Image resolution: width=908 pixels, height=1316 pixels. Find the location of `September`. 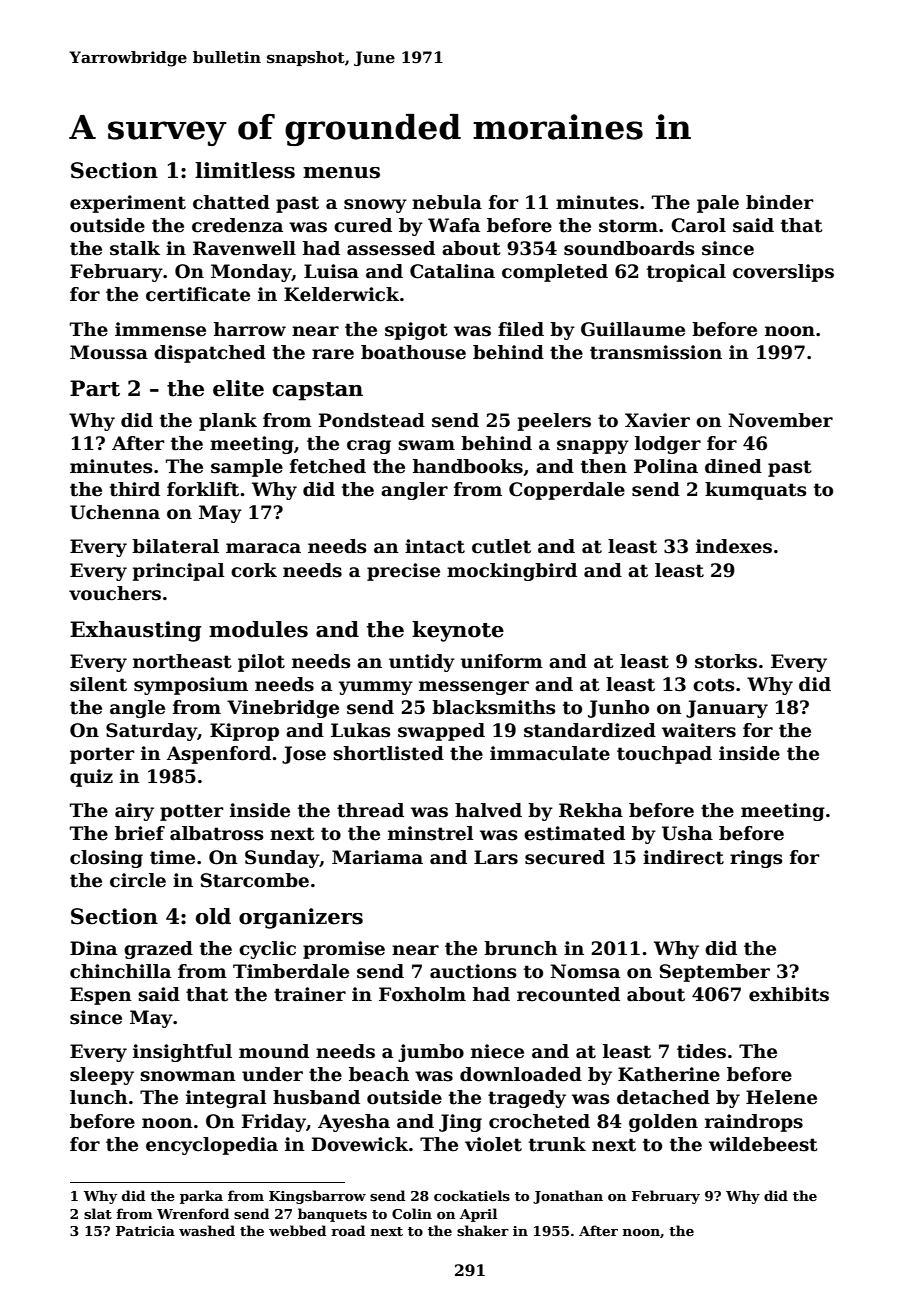

September is located at coordinates (715, 973).
